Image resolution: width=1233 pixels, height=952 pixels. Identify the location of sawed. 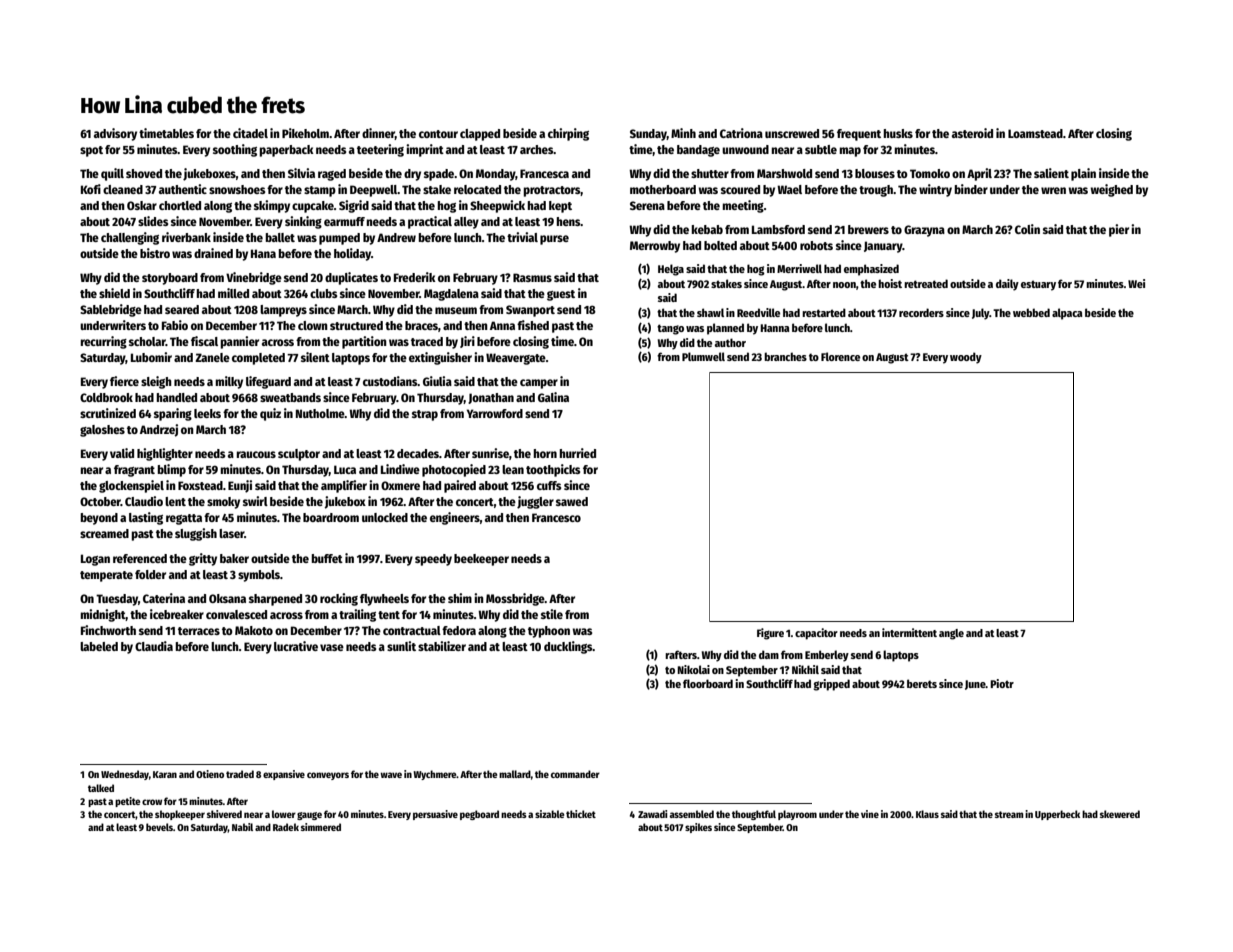
(572, 501).
